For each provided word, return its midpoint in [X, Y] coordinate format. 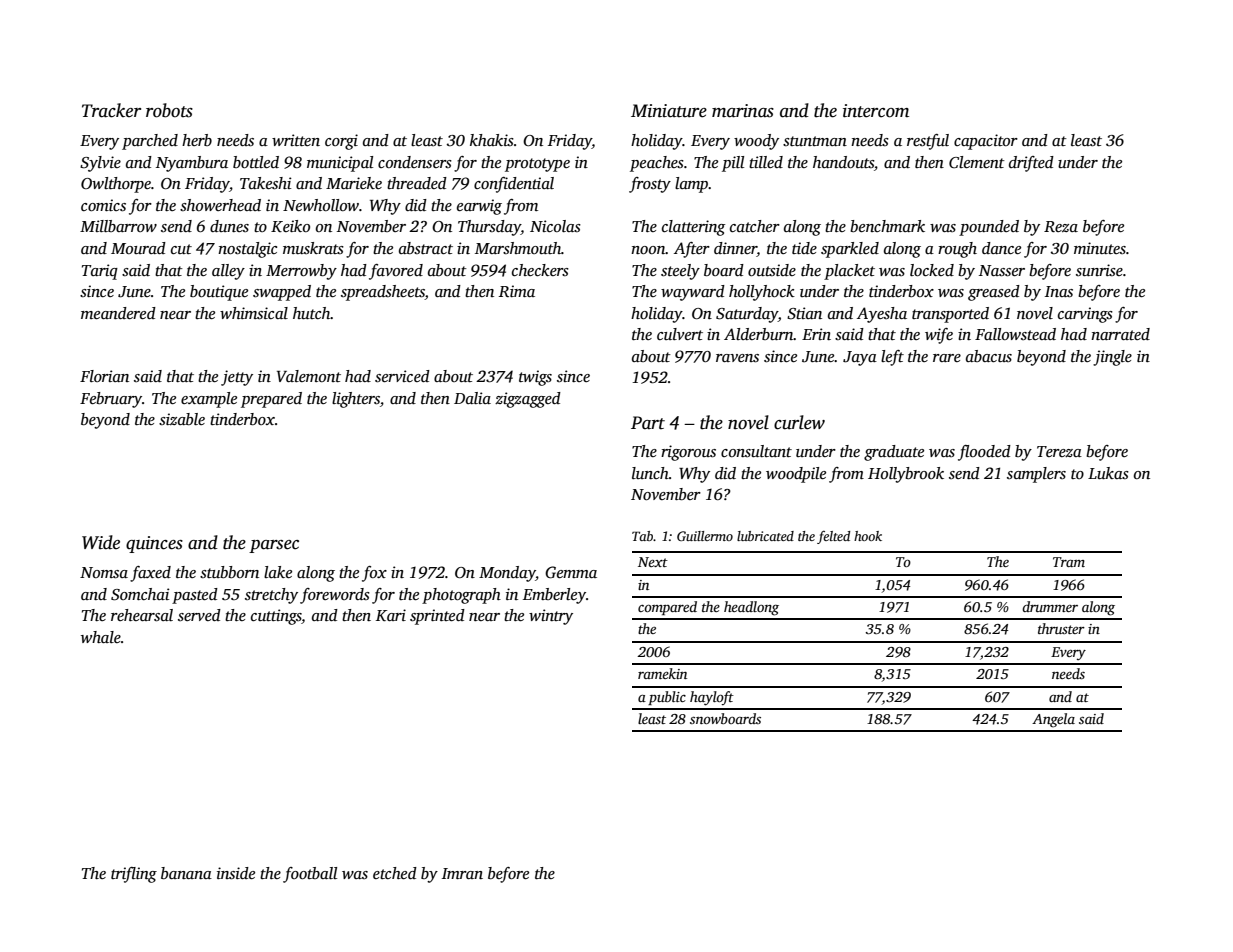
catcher [755, 226]
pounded [989, 228]
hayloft [712, 698]
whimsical [254, 313]
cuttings [276, 617]
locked [932, 270]
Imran [462, 873]
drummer [1050, 606]
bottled [256, 162]
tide [804, 248]
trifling [134, 875]
